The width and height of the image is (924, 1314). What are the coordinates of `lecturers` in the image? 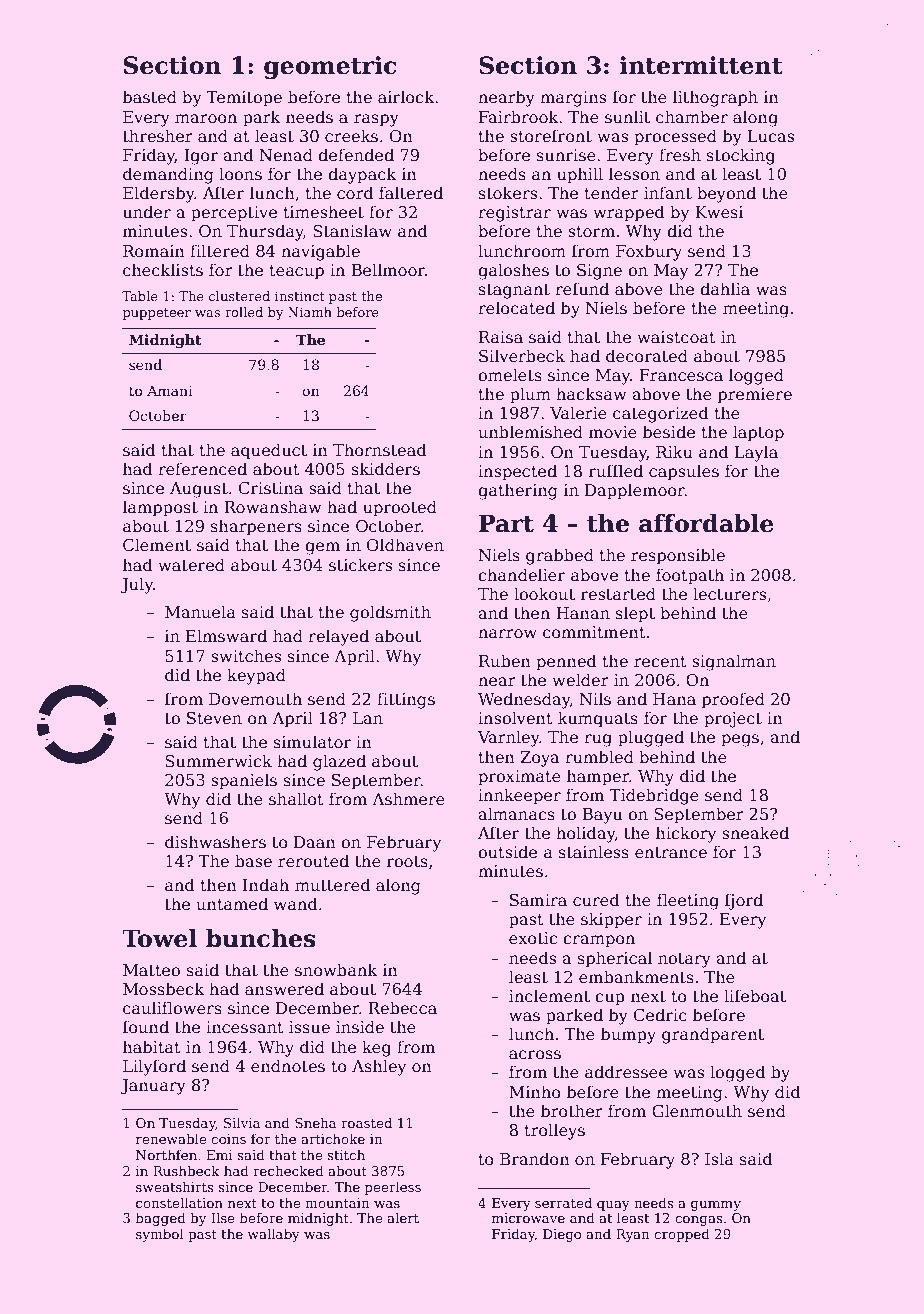 It's located at (729, 594).
